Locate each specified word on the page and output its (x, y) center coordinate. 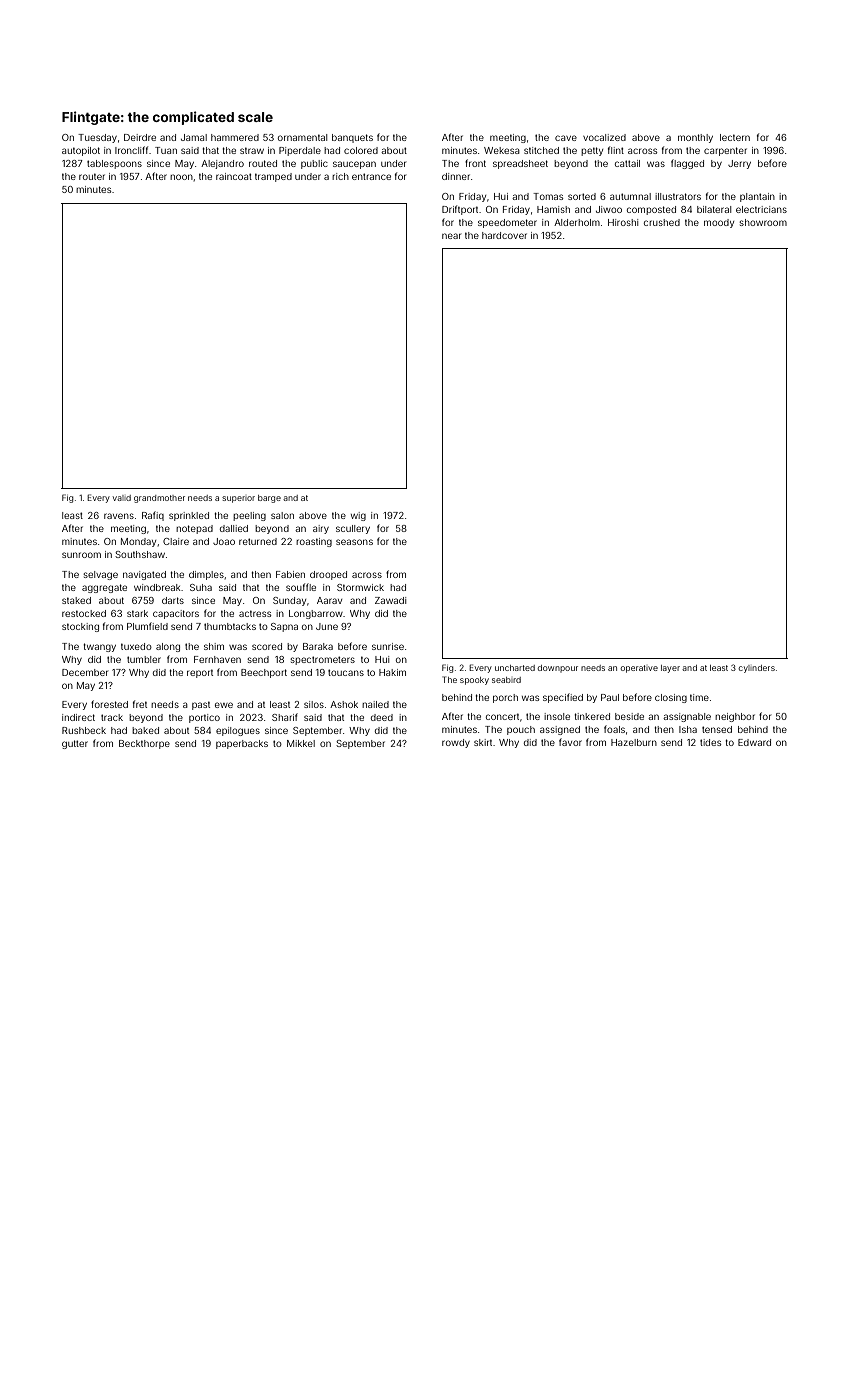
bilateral (714, 209)
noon (181, 177)
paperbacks (242, 744)
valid (122, 498)
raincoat (234, 176)
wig (358, 516)
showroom (763, 222)
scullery (353, 529)
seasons (354, 542)
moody (719, 223)
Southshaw (140, 554)
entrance (371, 176)
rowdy (456, 743)
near (451, 236)
